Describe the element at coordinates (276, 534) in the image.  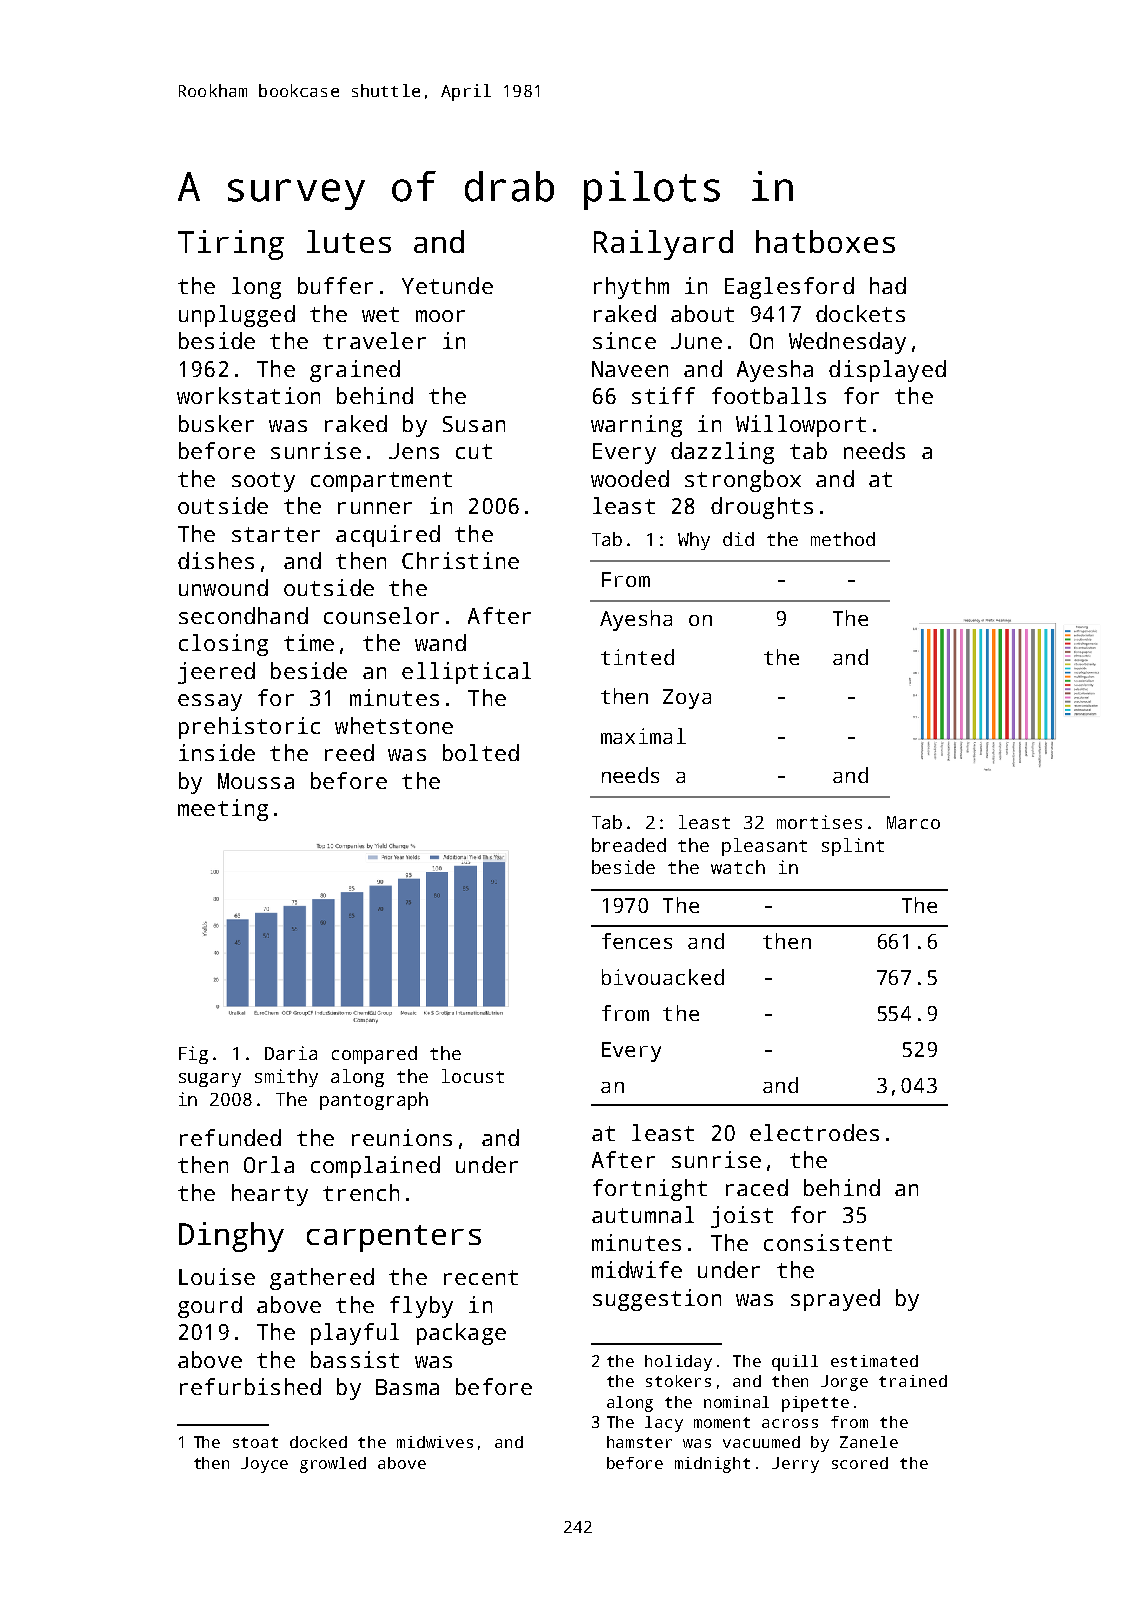
I see `starter` at that location.
